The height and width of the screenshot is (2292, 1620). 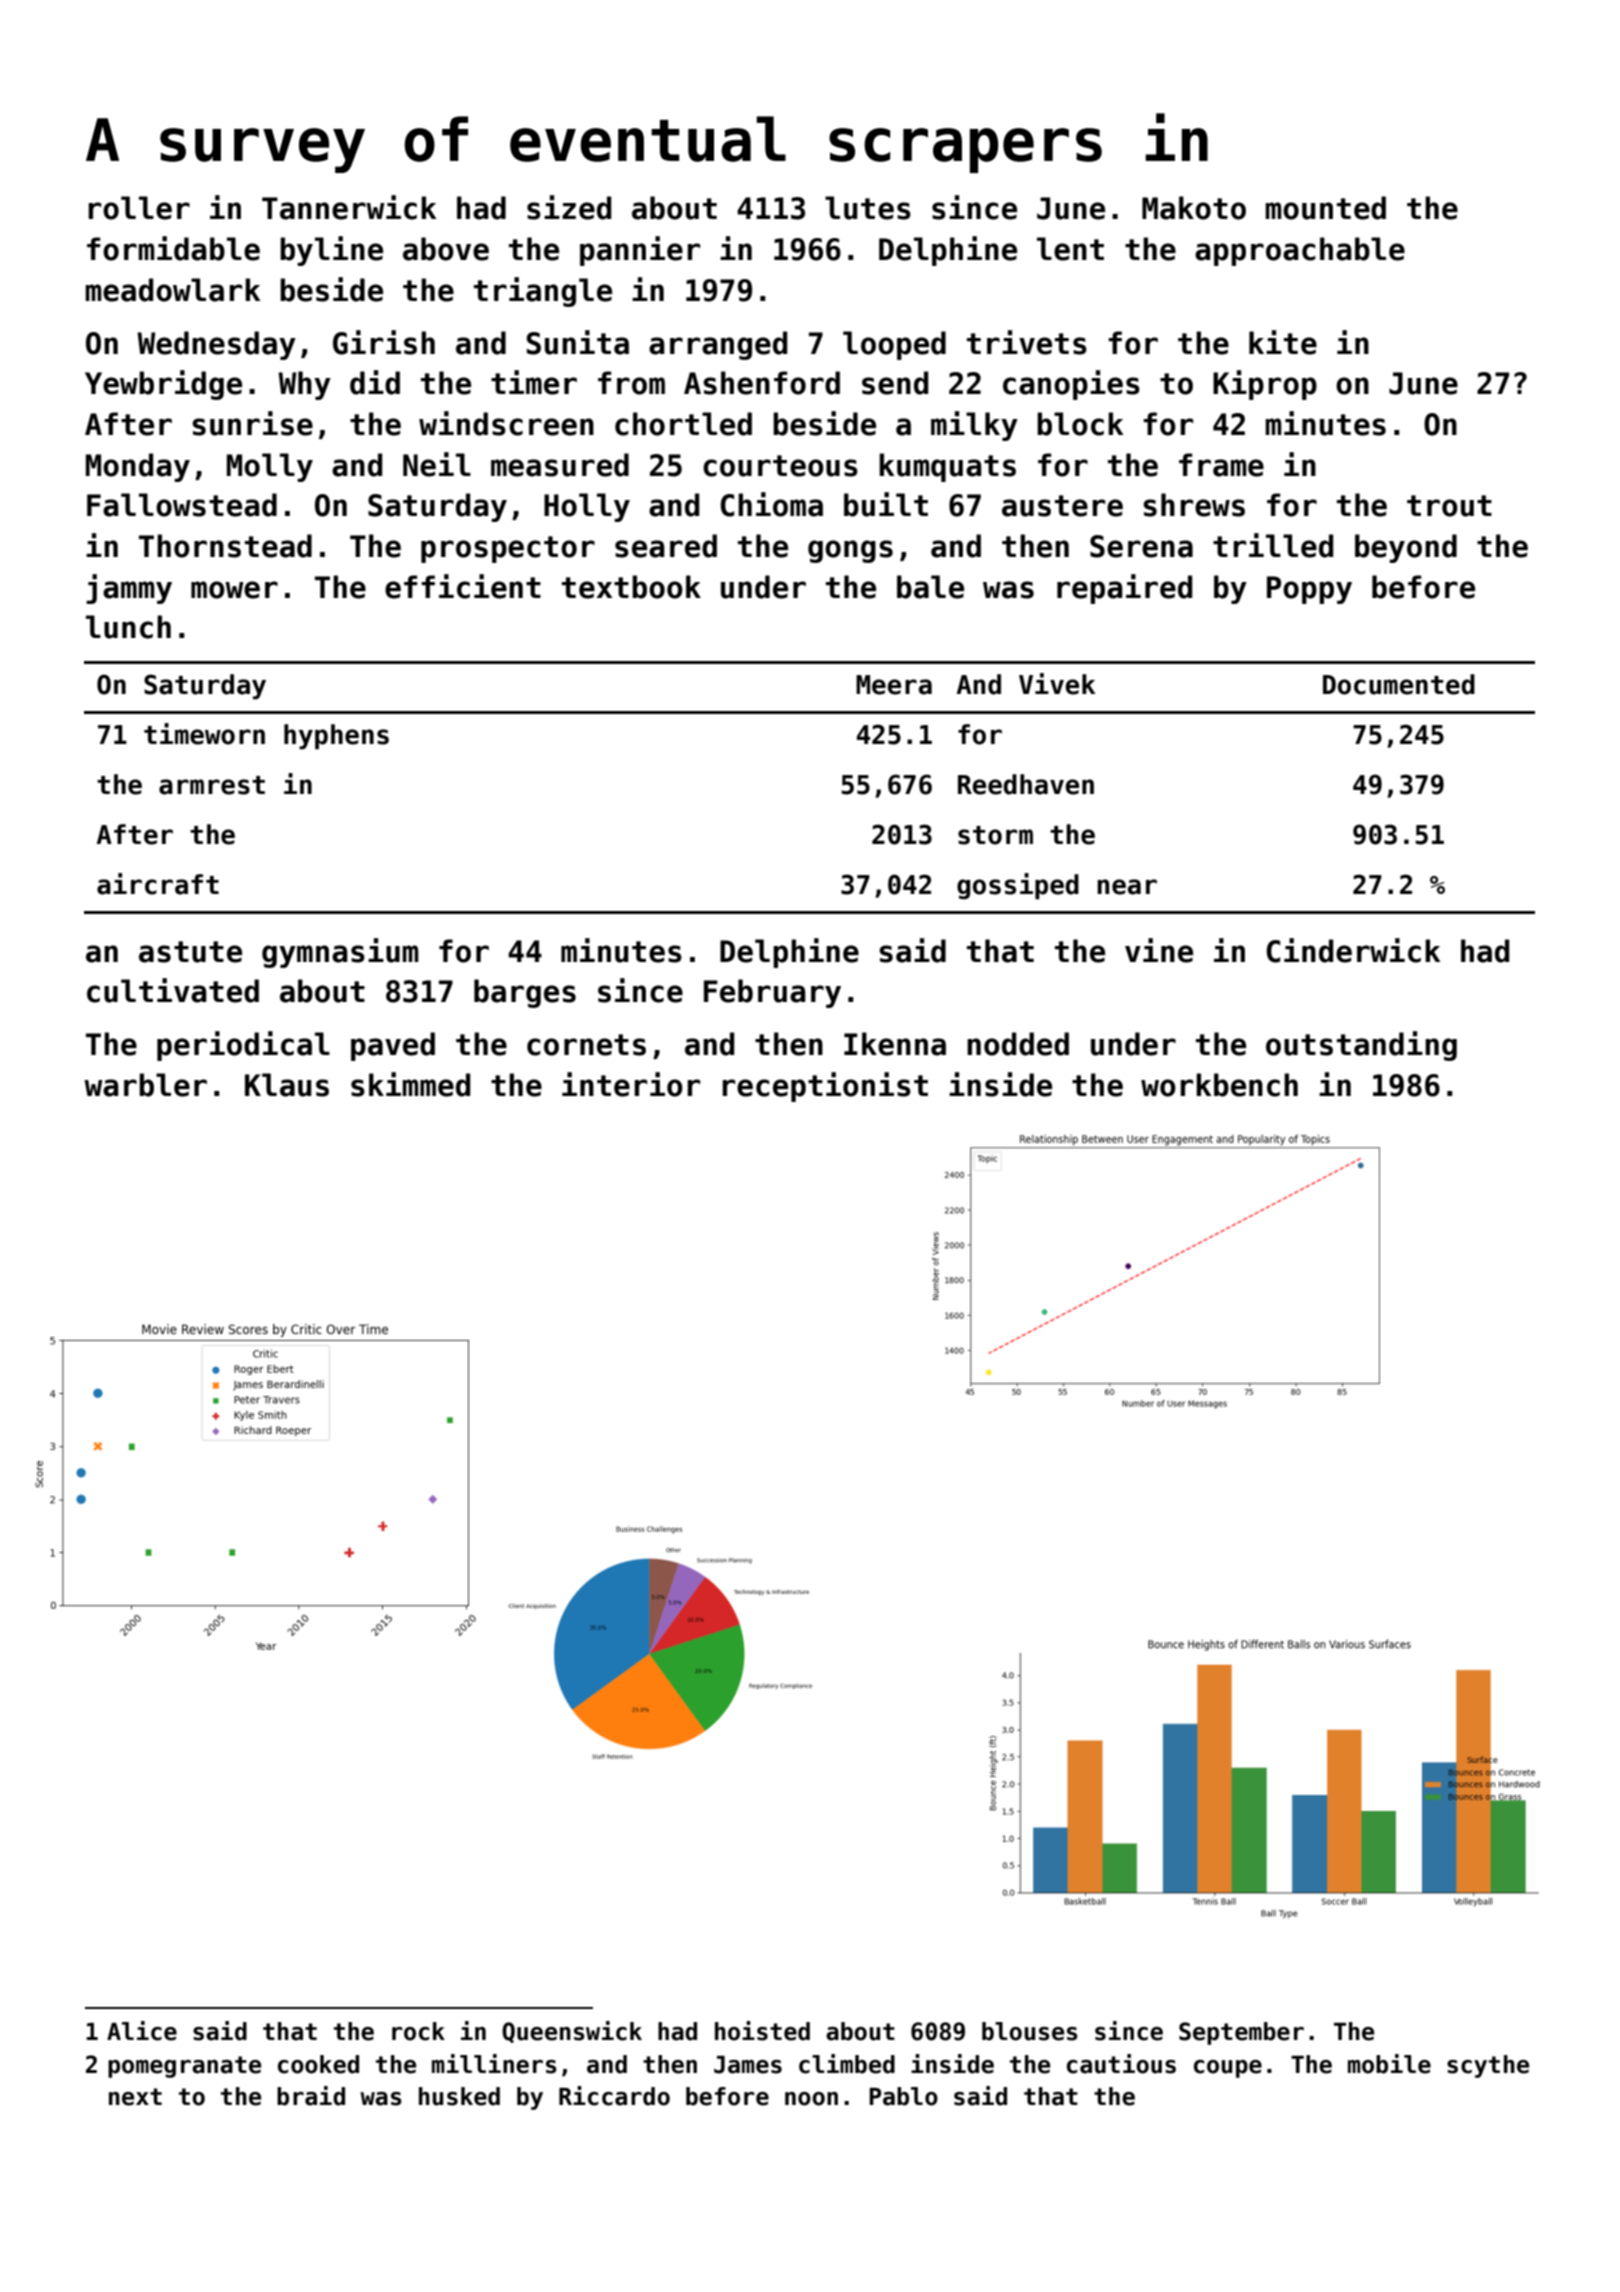 What do you see at coordinates (1399, 684) in the screenshot?
I see `Documented` at bounding box center [1399, 684].
